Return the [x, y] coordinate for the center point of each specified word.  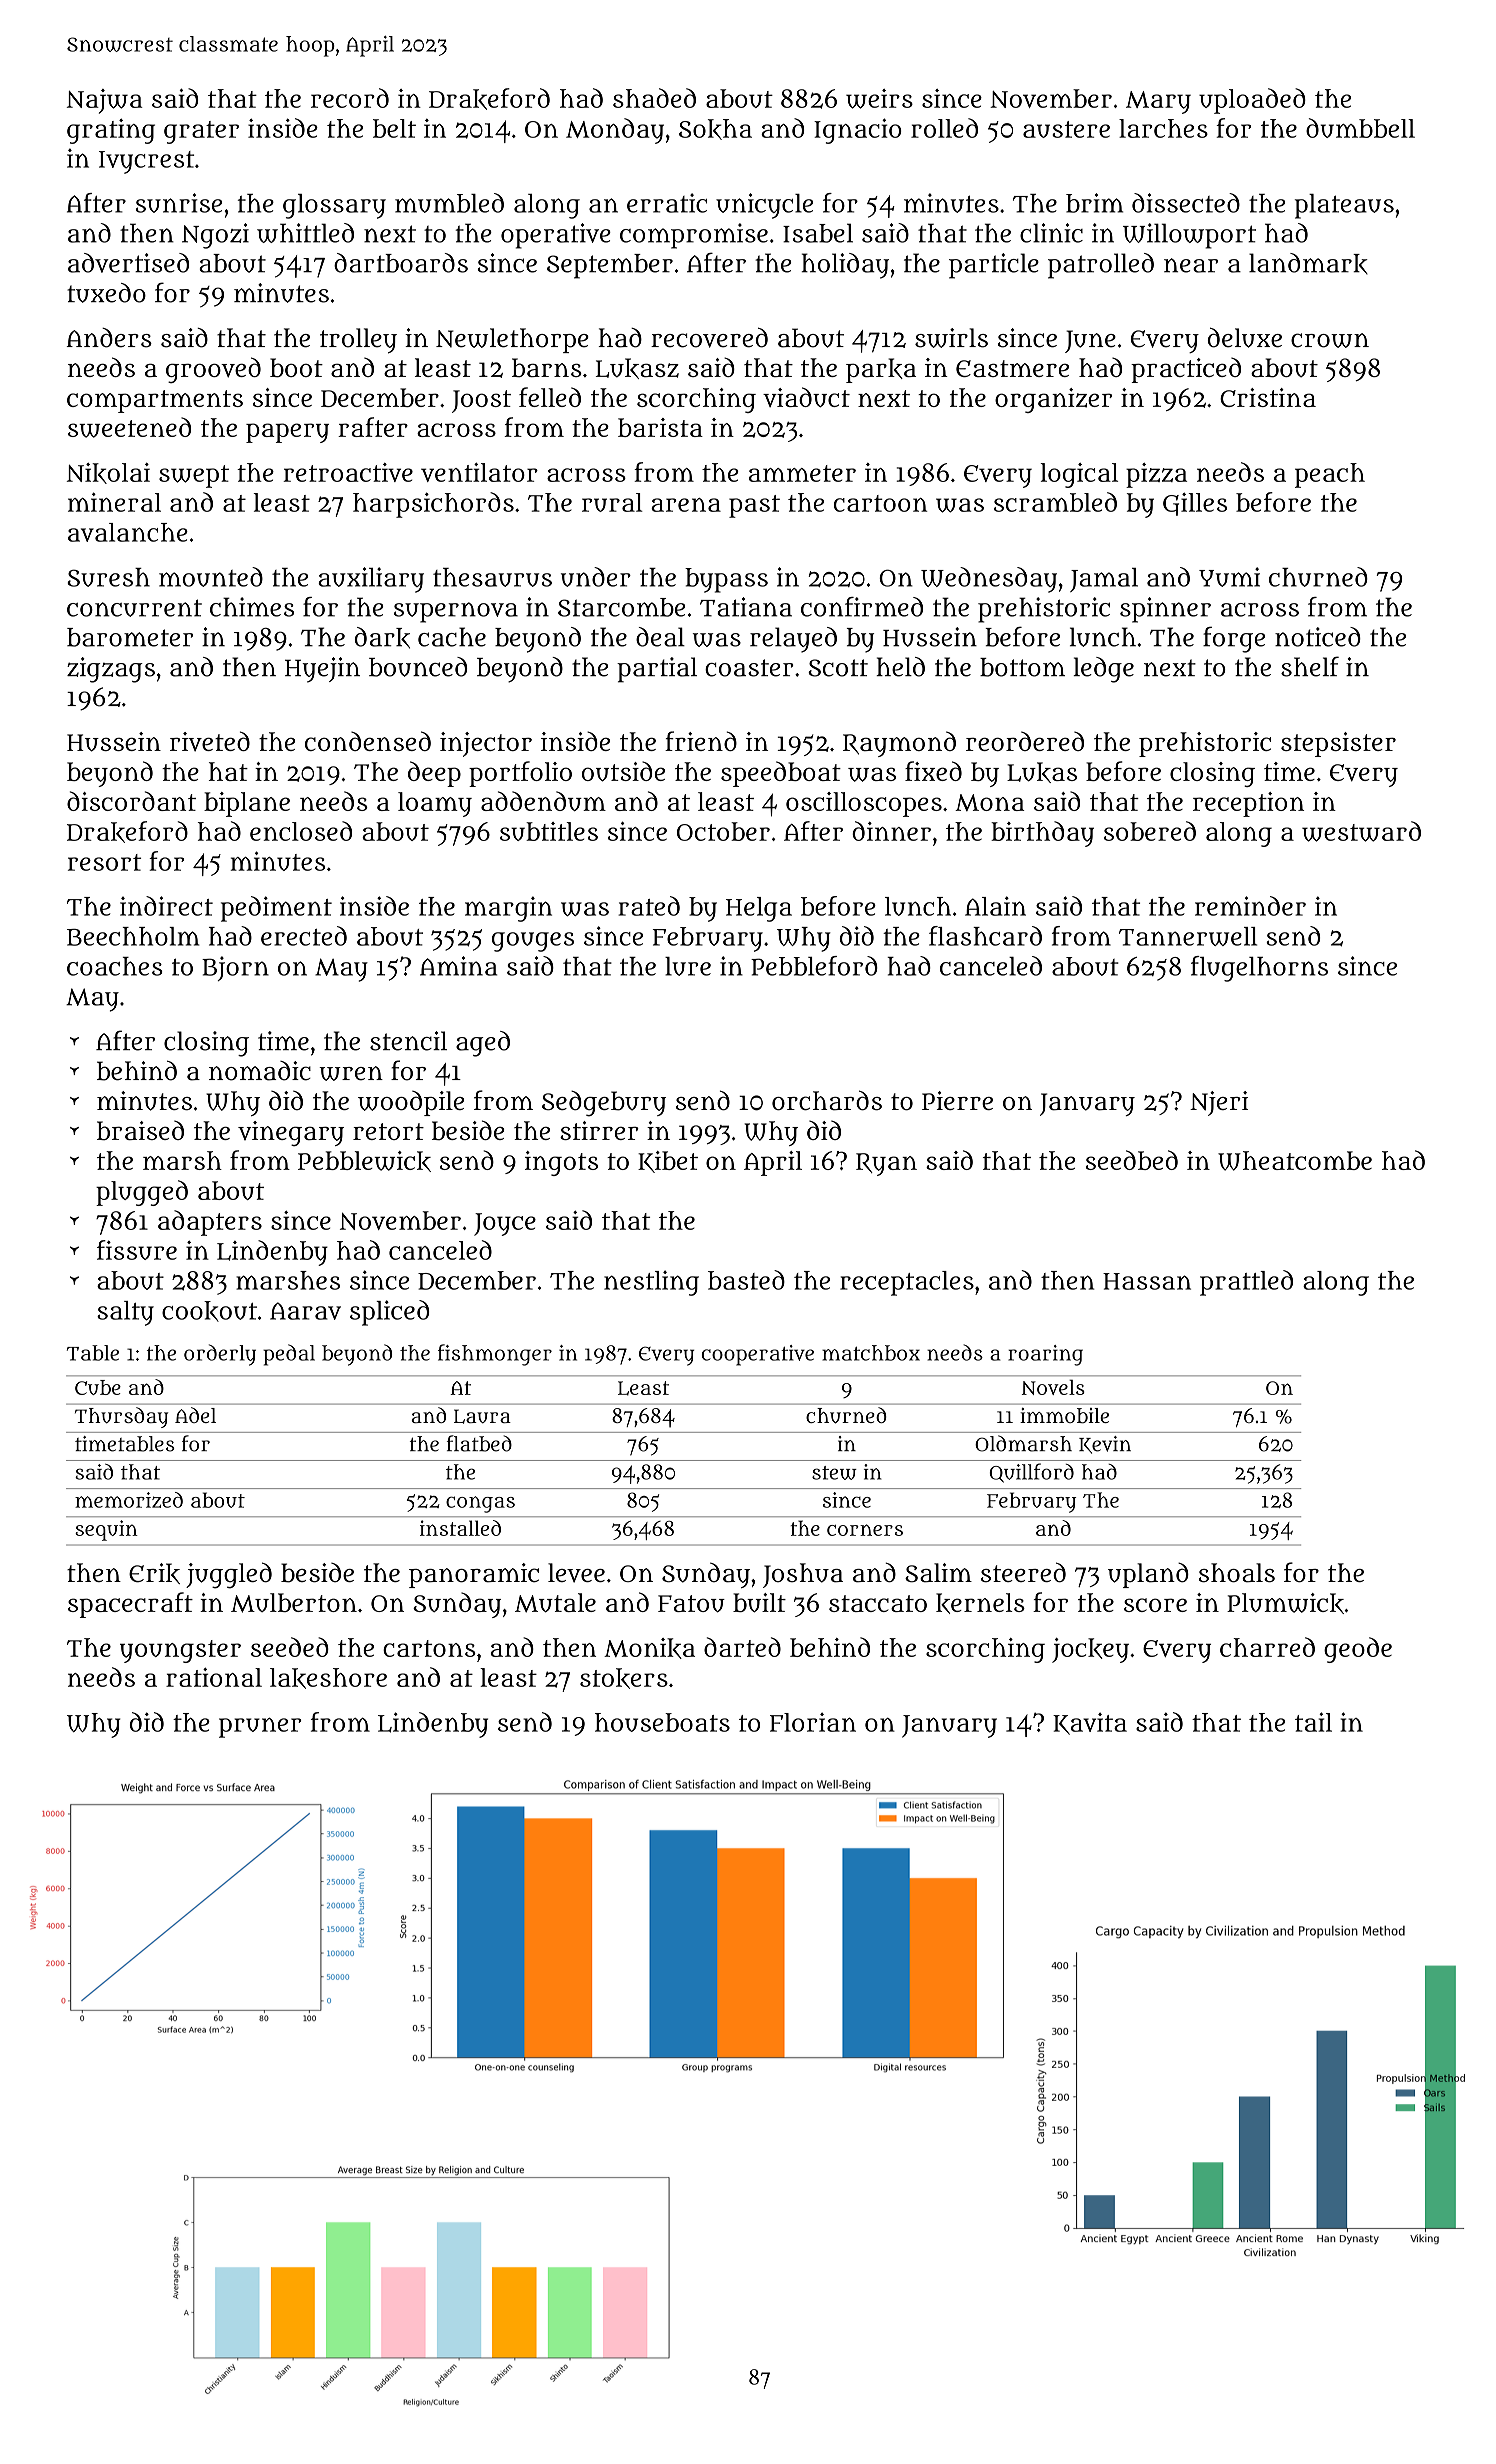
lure [688, 966]
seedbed [1132, 1160]
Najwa [104, 101]
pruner [260, 1728]
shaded [654, 98]
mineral [114, 502]
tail [1313, 1722]
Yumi [1229, 577]
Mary [1158, 102]
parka [881, 370]
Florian [813, 1722]
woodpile [411, 1103]
